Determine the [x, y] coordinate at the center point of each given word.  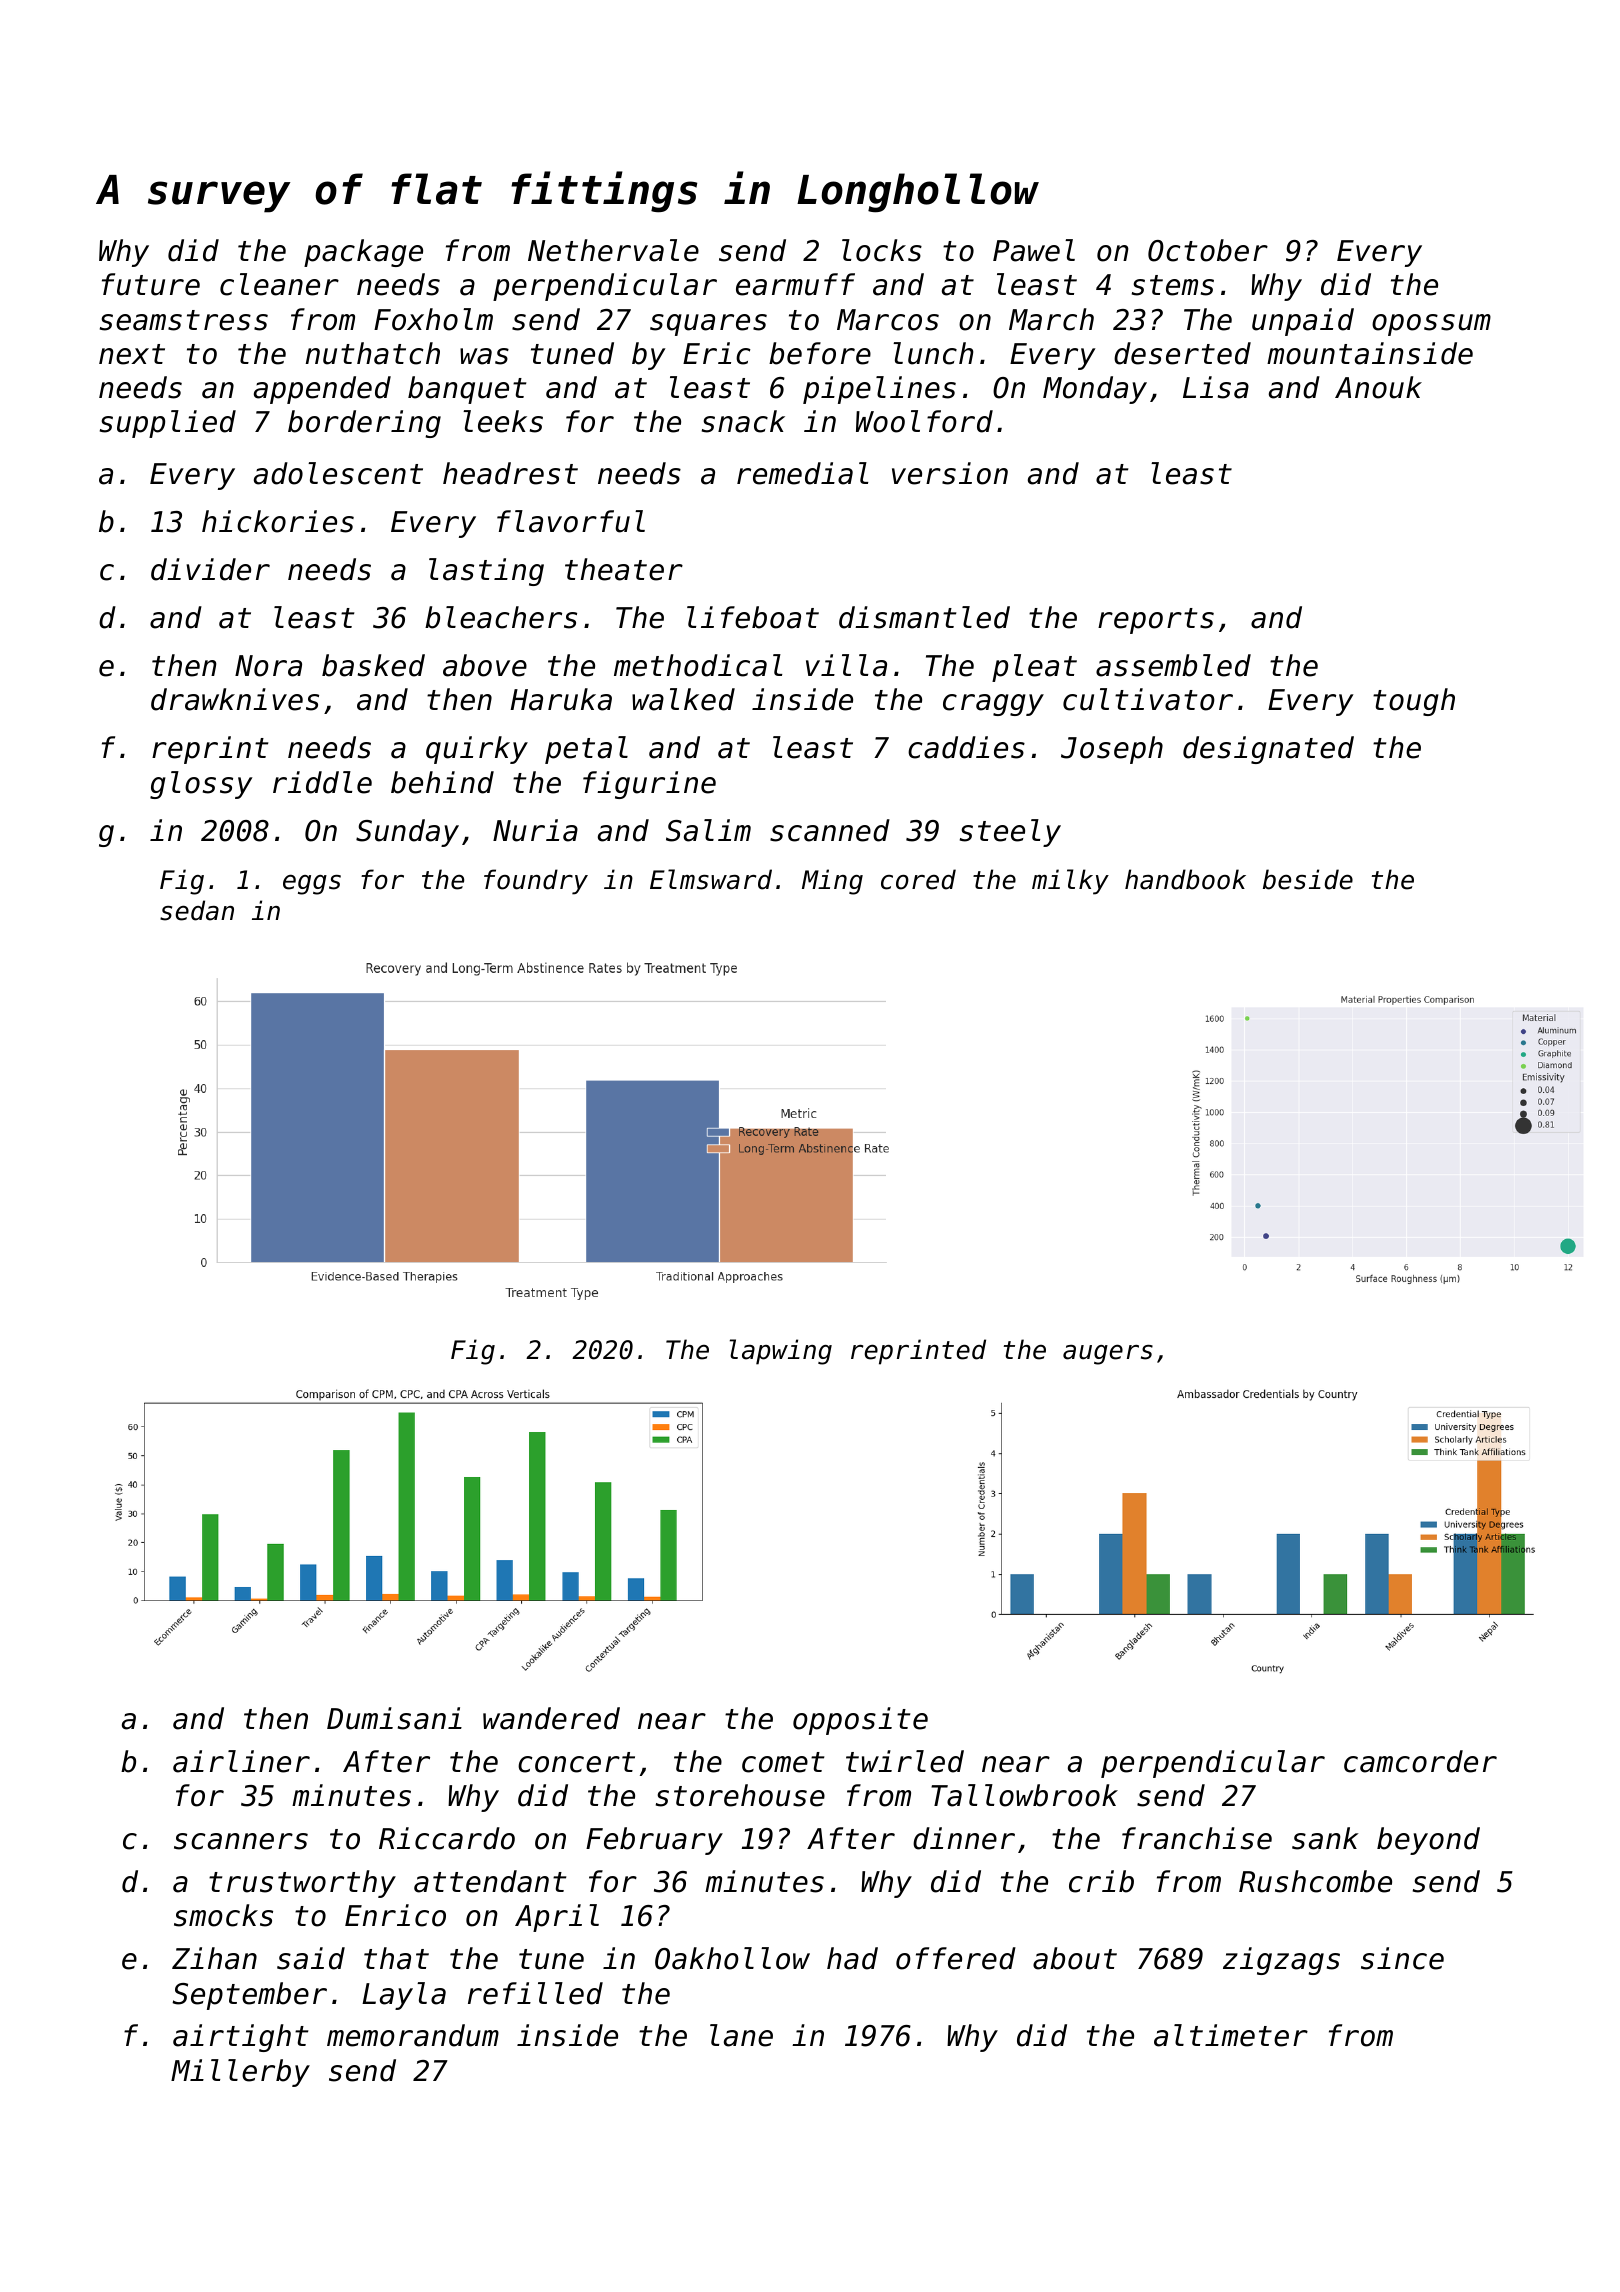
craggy [993, 705]
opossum [1431, 325]
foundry [536, 882]
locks [882, 250]
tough [1414, 702]
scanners [241, 1841]
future [151, 284]
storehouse [740, 1795]
